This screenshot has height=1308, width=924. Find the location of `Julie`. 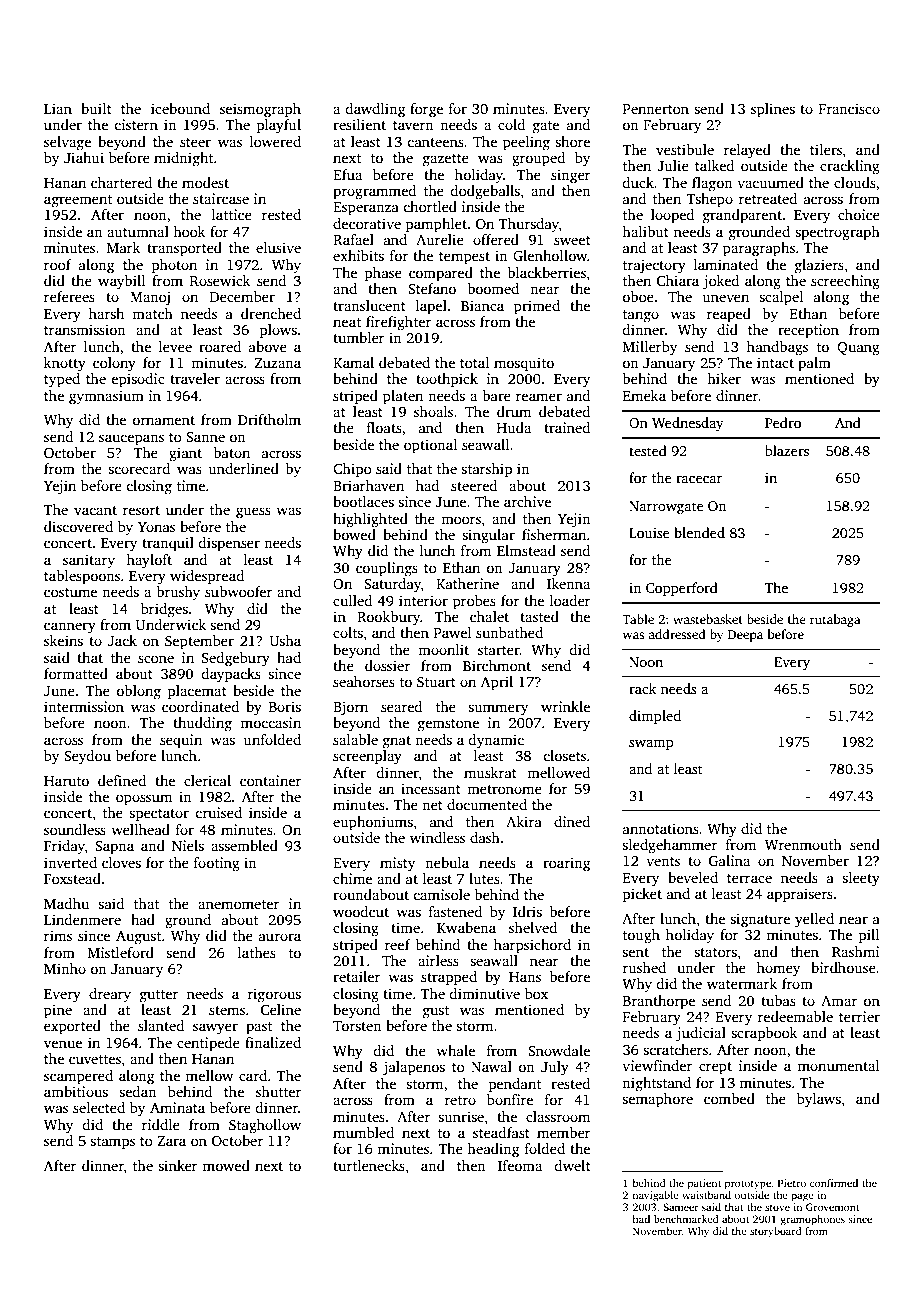

Julie is located at coordinates (673, 165).
